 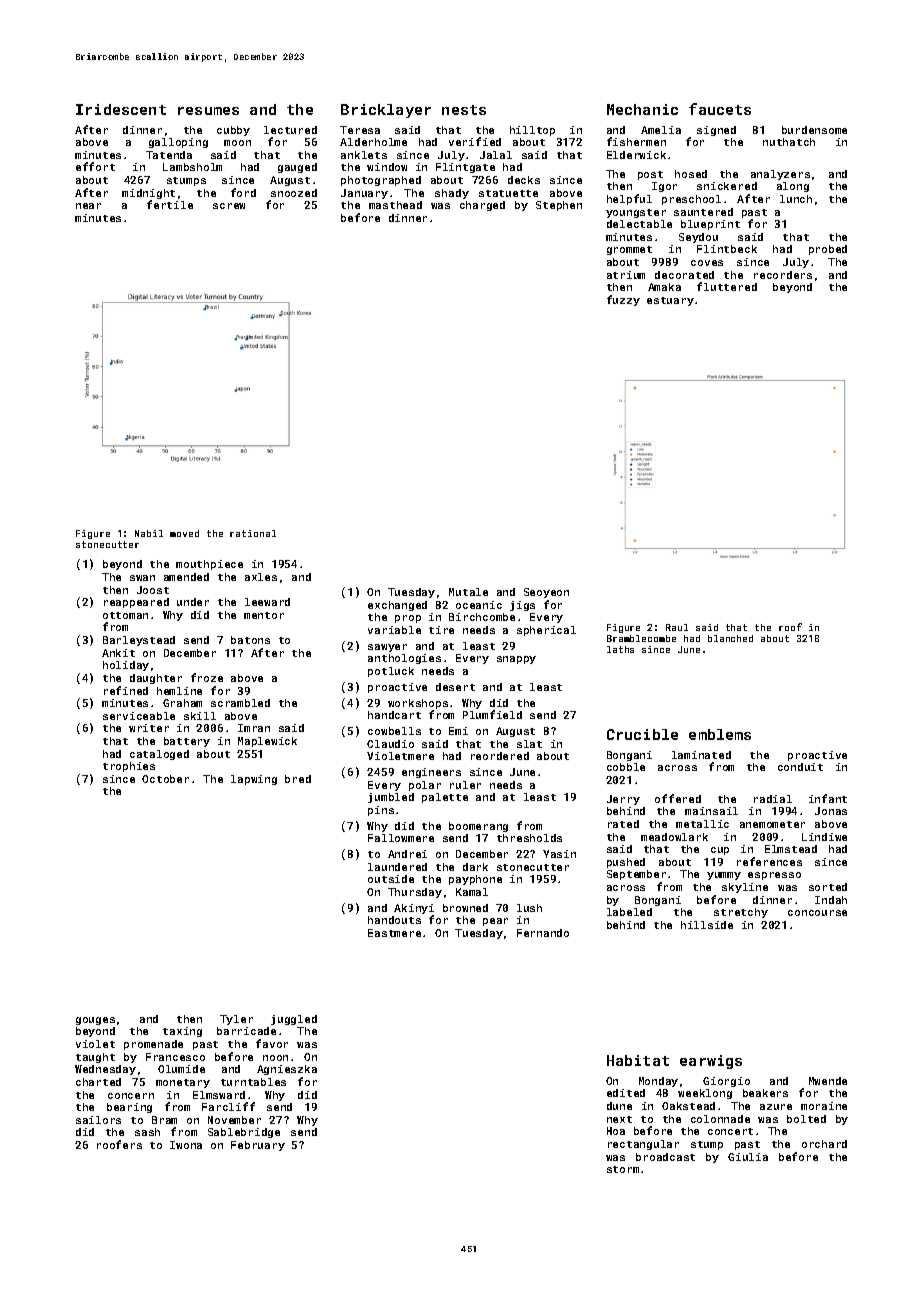 I want to click on Eastmere, so click(x=394, y=933).
